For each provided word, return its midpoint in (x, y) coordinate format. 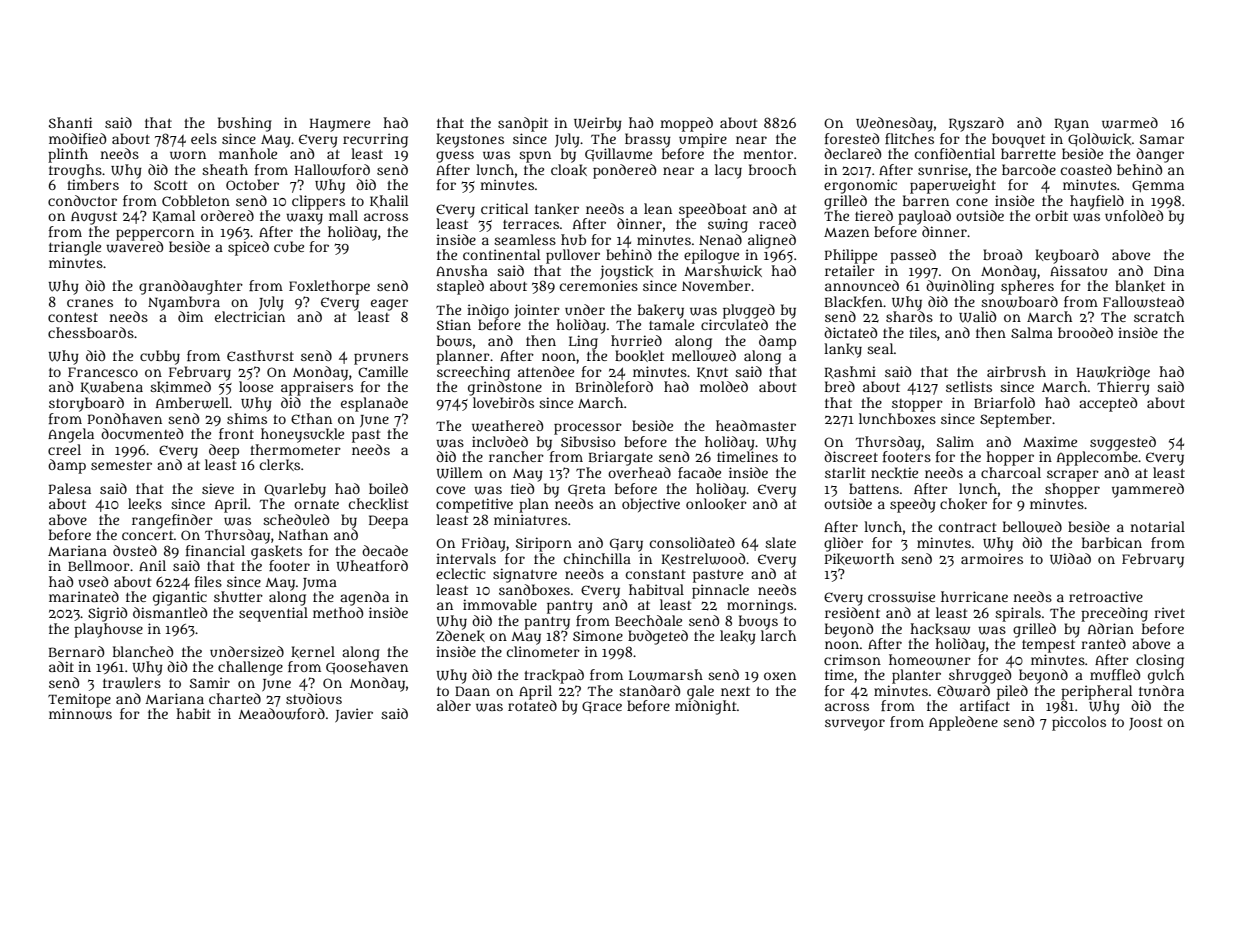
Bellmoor (99, 565)
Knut (712, 373)
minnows (80, 714)
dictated (850, 332)
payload (924, 217)
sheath (225, 169)
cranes (90, 303)
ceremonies (599, 285)
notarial (1157, 526)
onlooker (716, 504)
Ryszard (976, 124)
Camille (383, 371)
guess (455, 157)
